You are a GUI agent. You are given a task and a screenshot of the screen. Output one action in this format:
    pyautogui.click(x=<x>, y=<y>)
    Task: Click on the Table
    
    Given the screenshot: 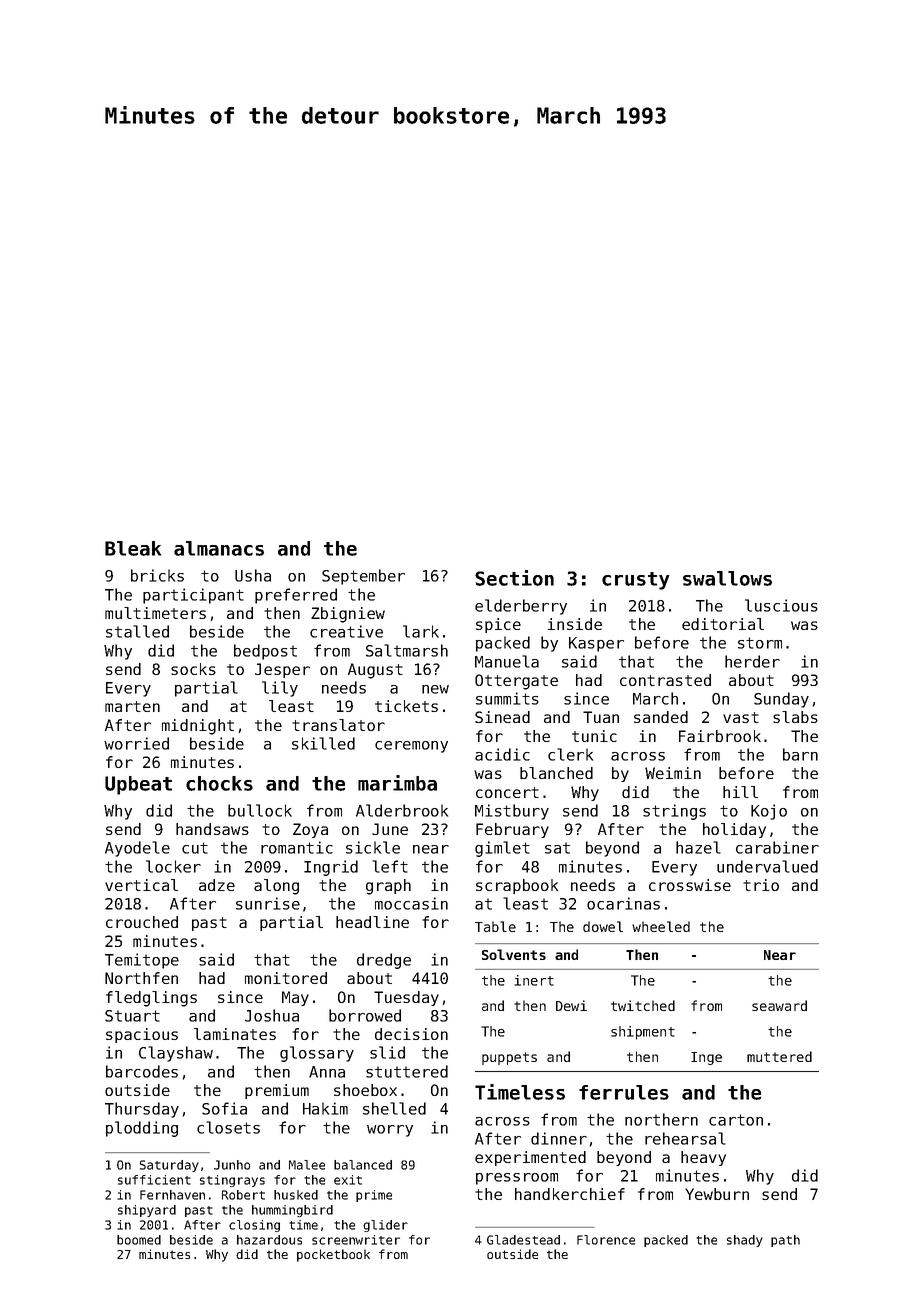 What is the action you would take?
    pyautogui.click(x=495, y=926)
